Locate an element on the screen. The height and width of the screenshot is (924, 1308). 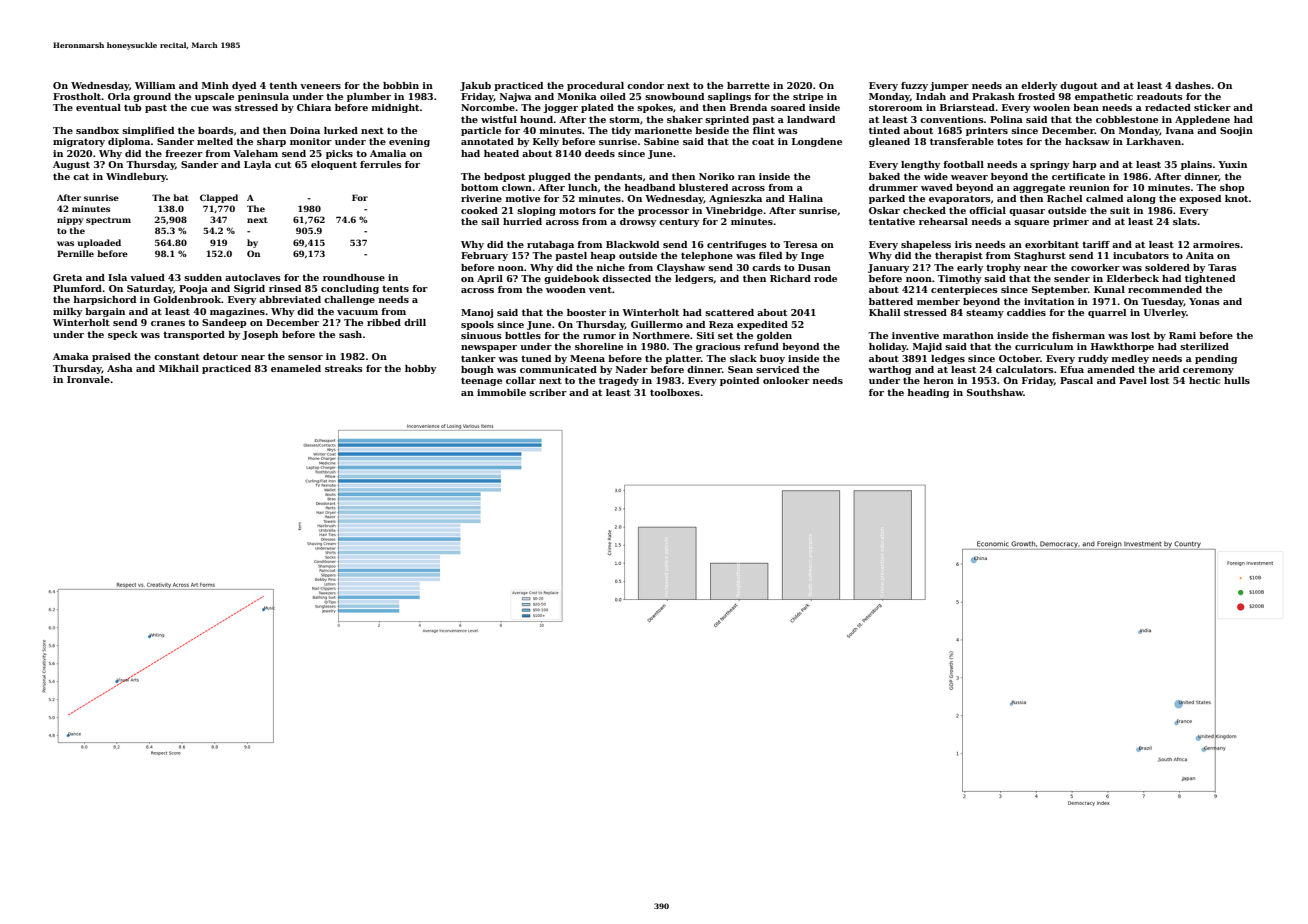
battered is located at coordinates (891, 301).
